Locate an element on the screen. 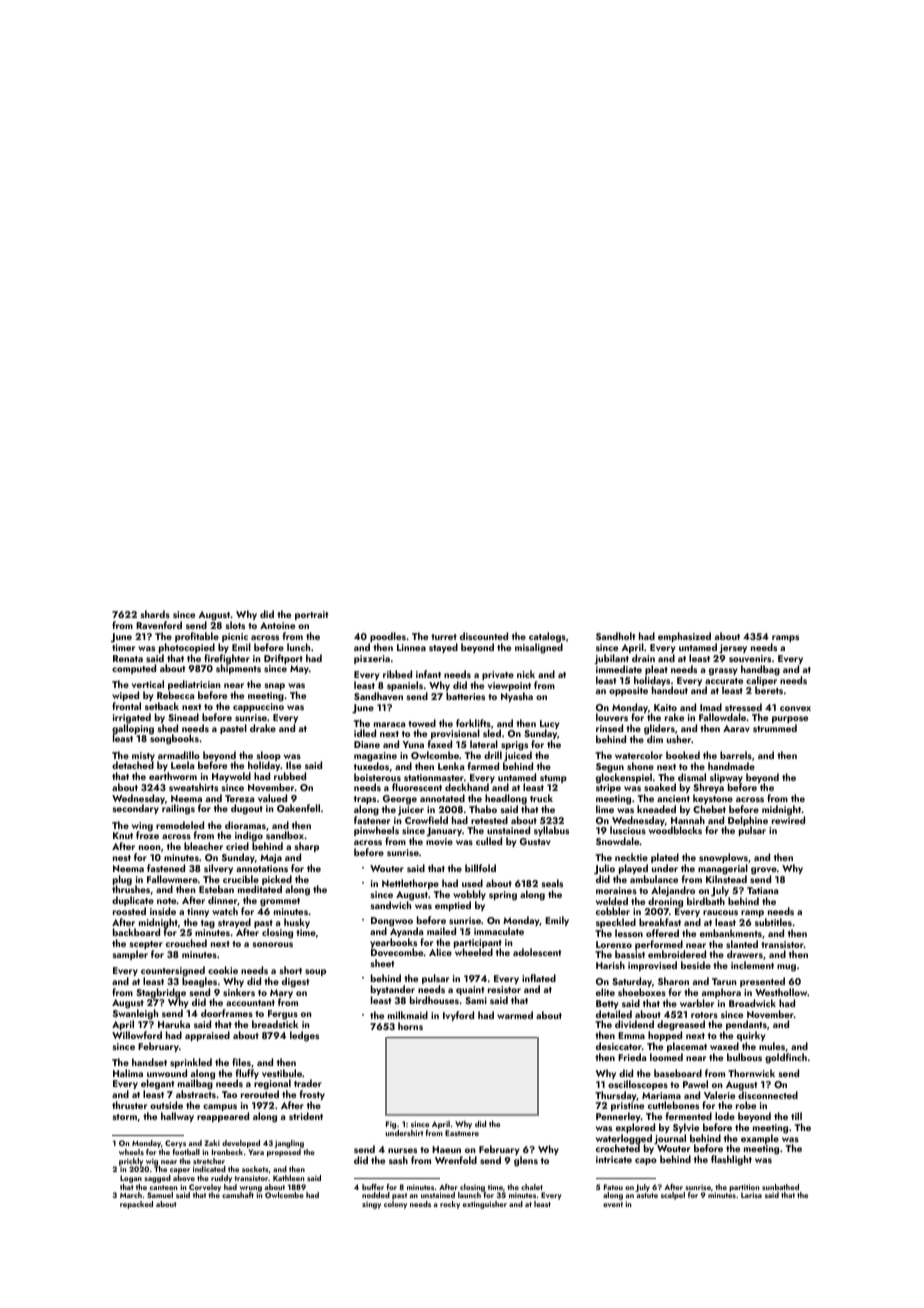 This screenshot has height=1308, width=924. handset is located at coordinates (149, 1062).
